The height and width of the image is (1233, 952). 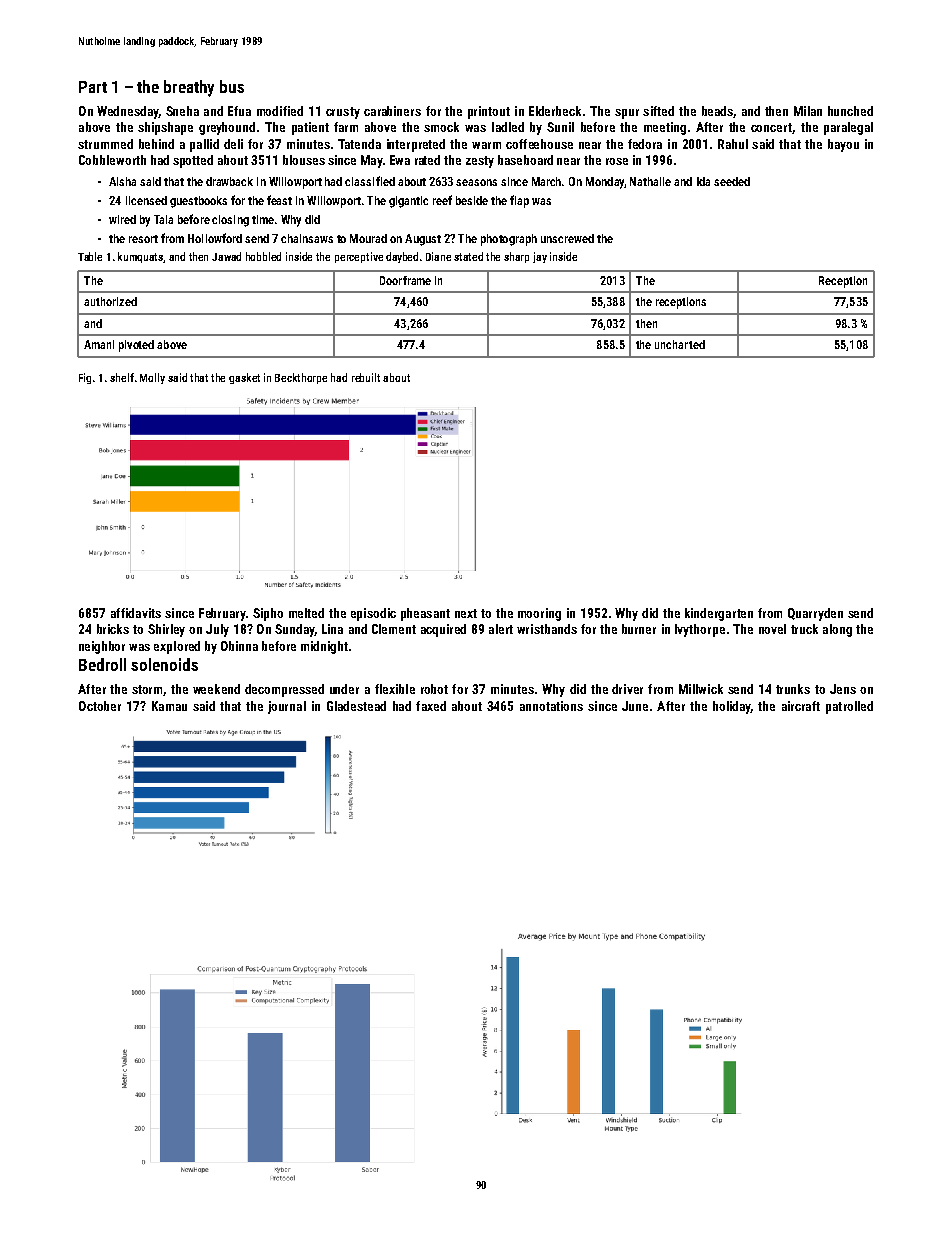 I want to click on rebuilt, so click(x=366, y=377).
